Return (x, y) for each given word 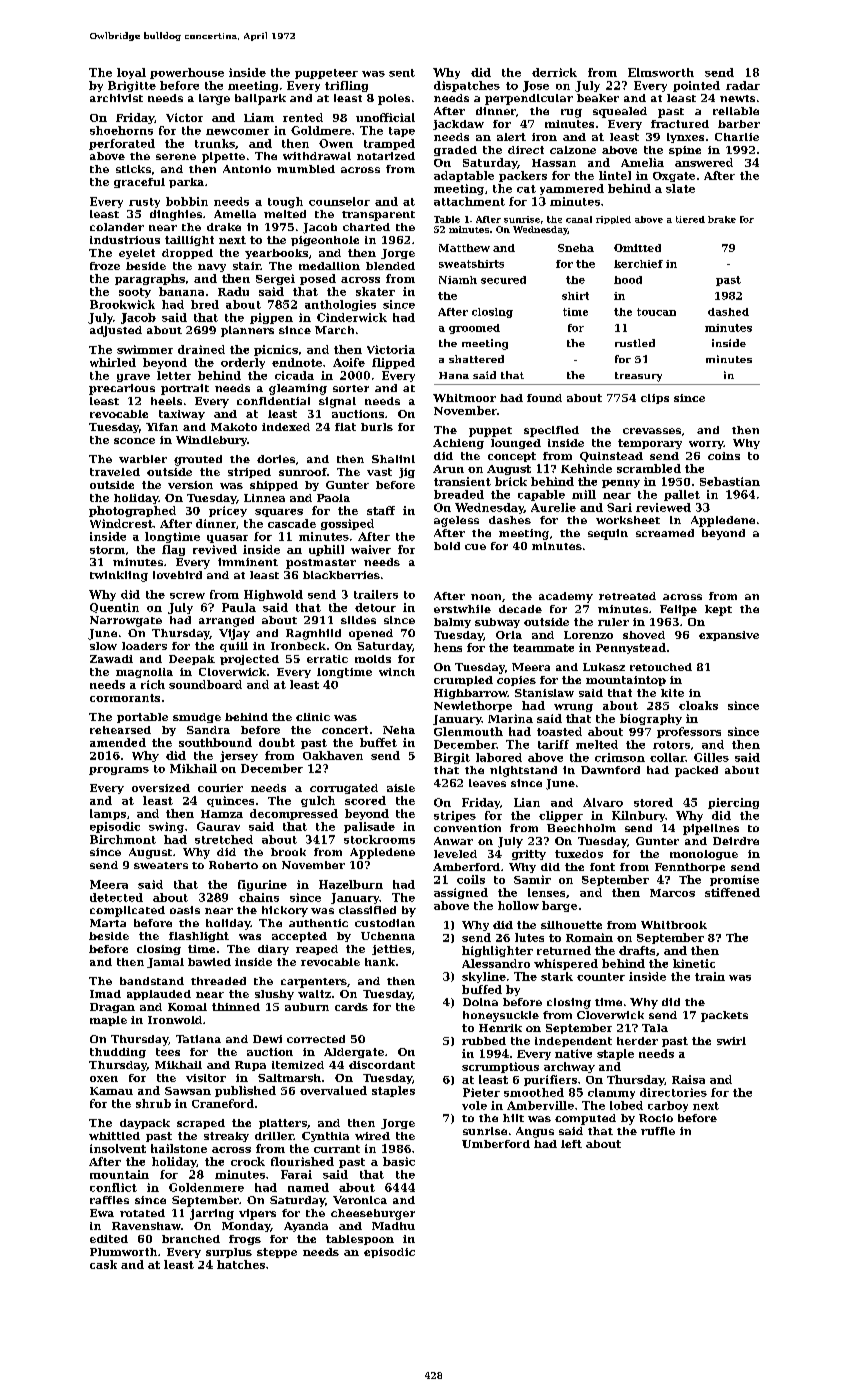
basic (399, 1161)
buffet (378, 742)
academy (566, 597)
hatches (241, 1264)
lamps (108, 814)
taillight (189, 241)
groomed (474, 329)
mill (584, 494)
